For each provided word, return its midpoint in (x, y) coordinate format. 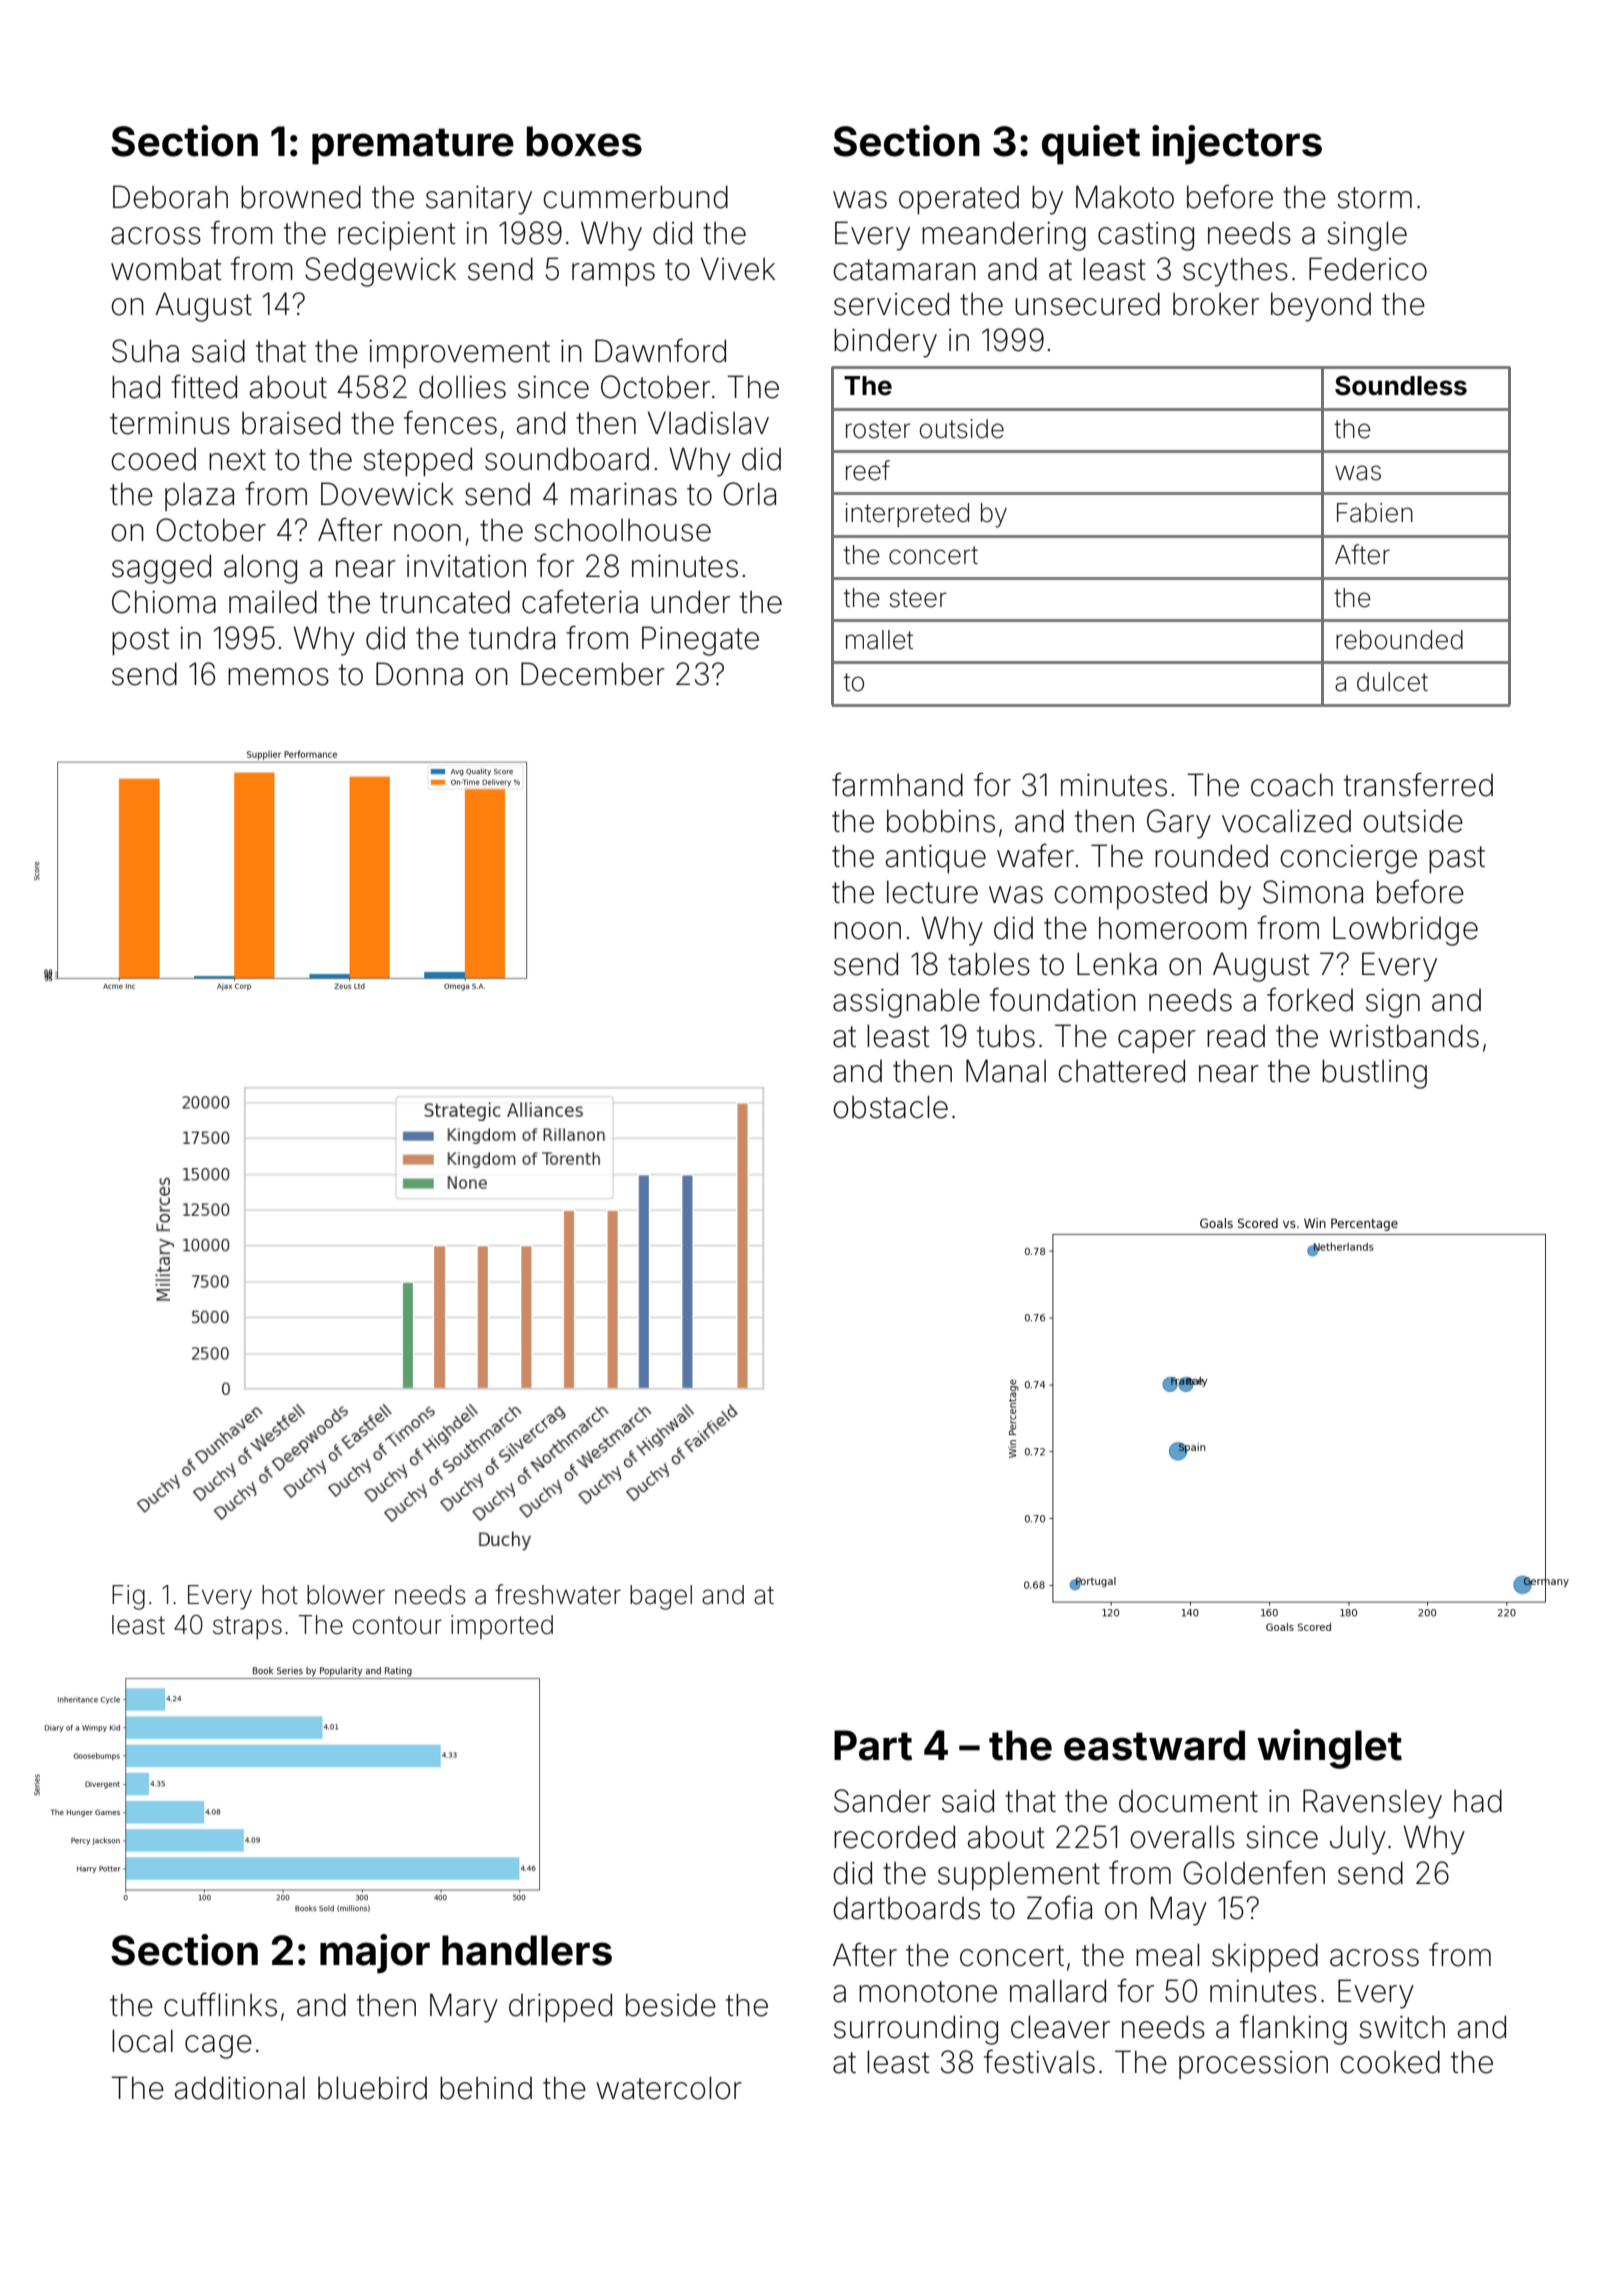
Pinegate (700, 641)
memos (278, 677)
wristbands (1404, 1036)
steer (918, 598)
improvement (459, 354)
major (375, 1954)
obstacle (890, 1107)
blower (346, 1595)
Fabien (1375, 513)
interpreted (907, 515)
